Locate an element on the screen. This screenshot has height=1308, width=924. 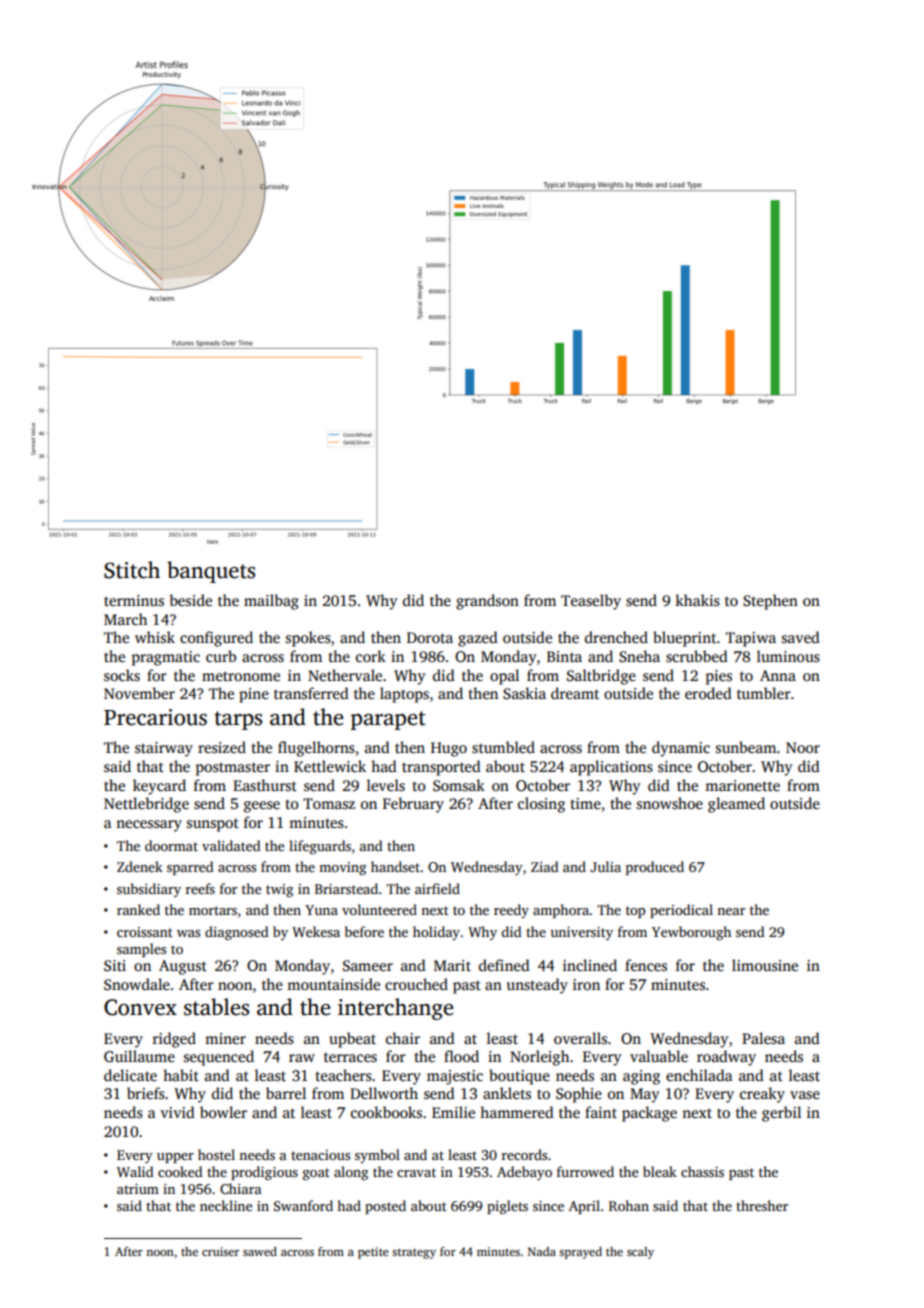
snowshoe is located at coordinates (670, 803).
